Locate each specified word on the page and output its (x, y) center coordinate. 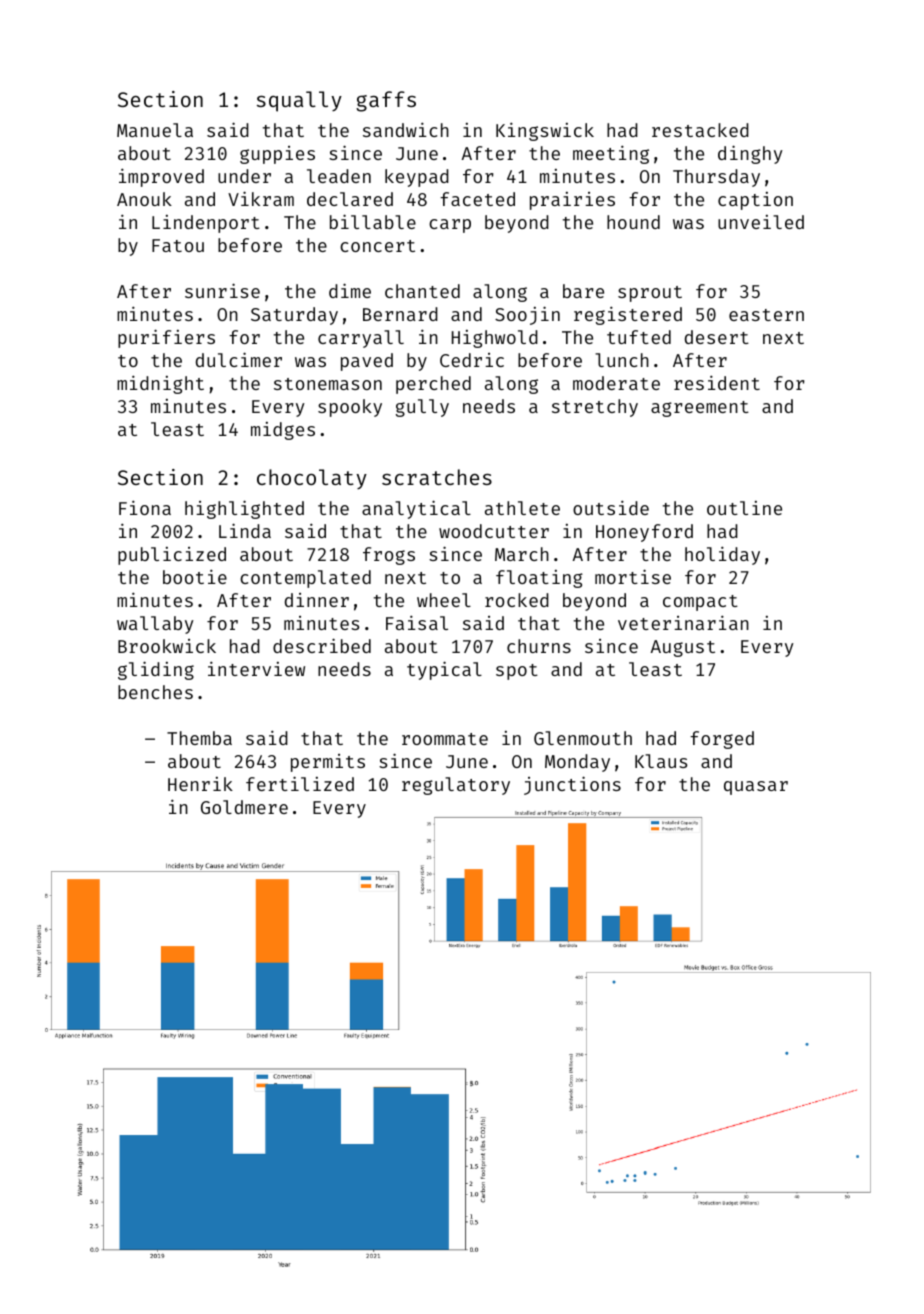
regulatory (456, 786)
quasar (756, 788)
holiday (722, 555)
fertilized (300, 783)
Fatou (178, 245)
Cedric (472, 360)
